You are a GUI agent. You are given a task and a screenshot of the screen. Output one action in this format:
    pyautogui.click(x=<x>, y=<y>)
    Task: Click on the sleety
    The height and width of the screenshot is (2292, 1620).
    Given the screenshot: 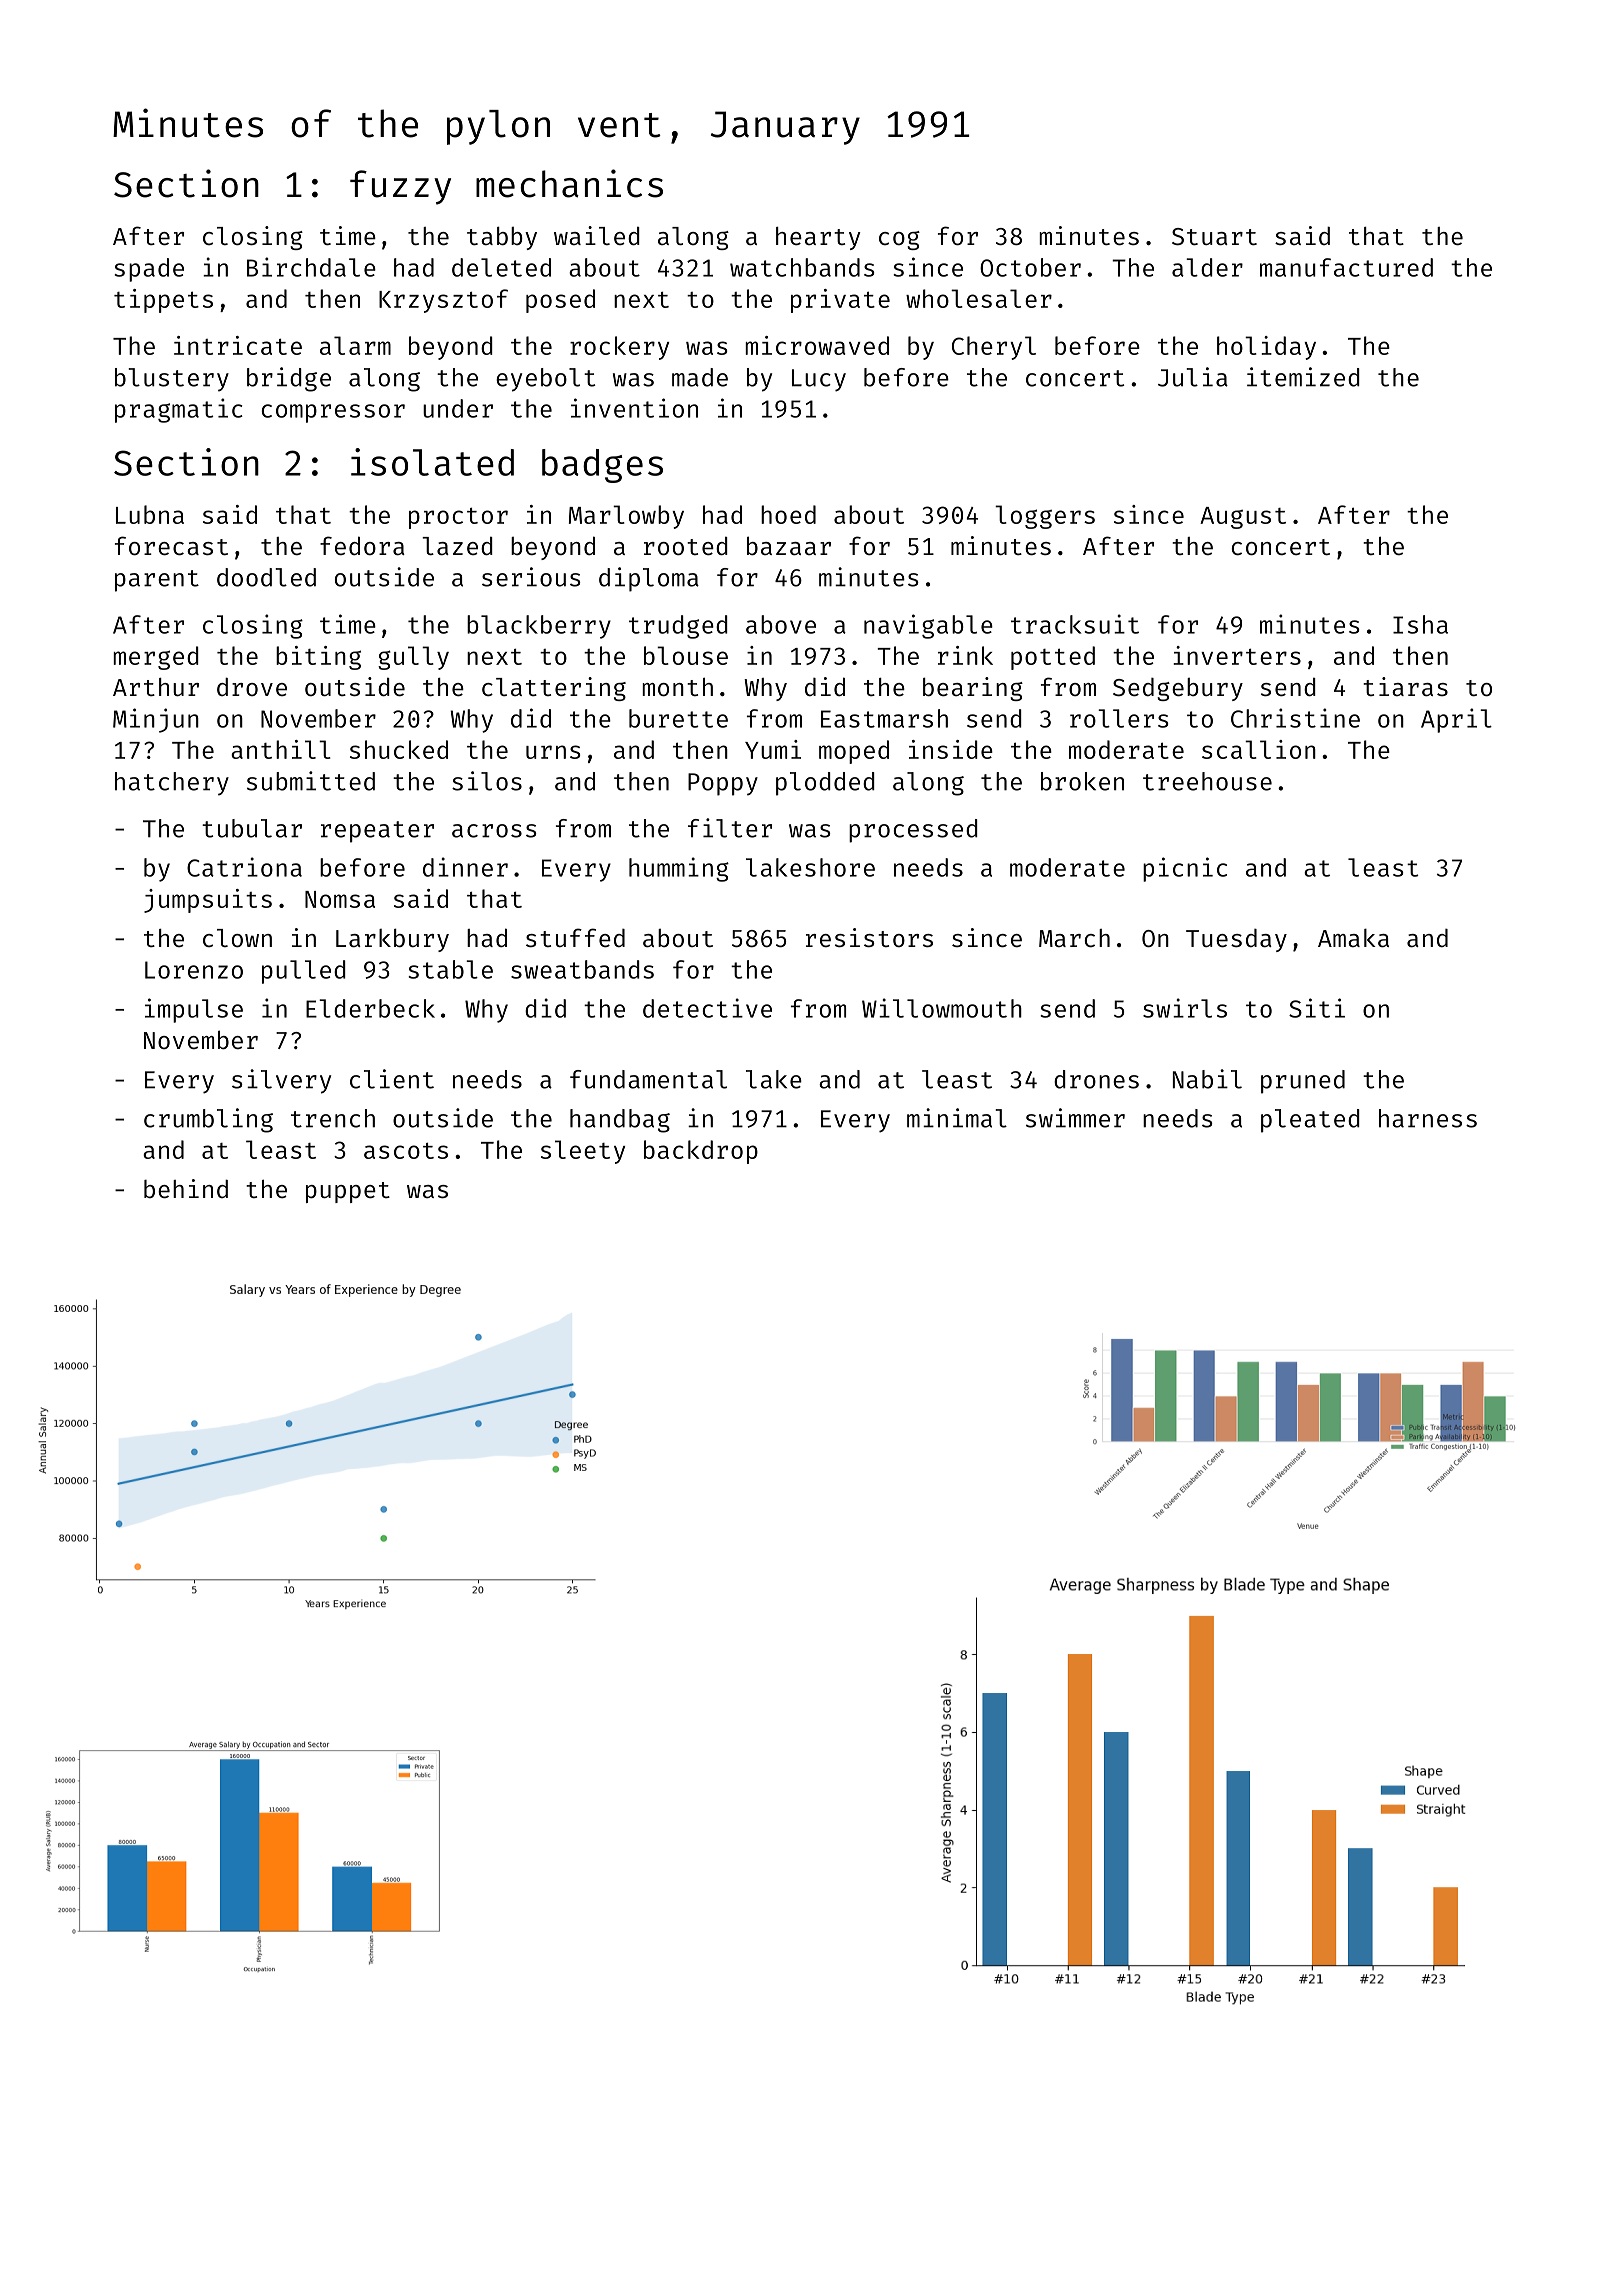 What is the action you would take?
    pyautogui.click(x=583, y=1152)
